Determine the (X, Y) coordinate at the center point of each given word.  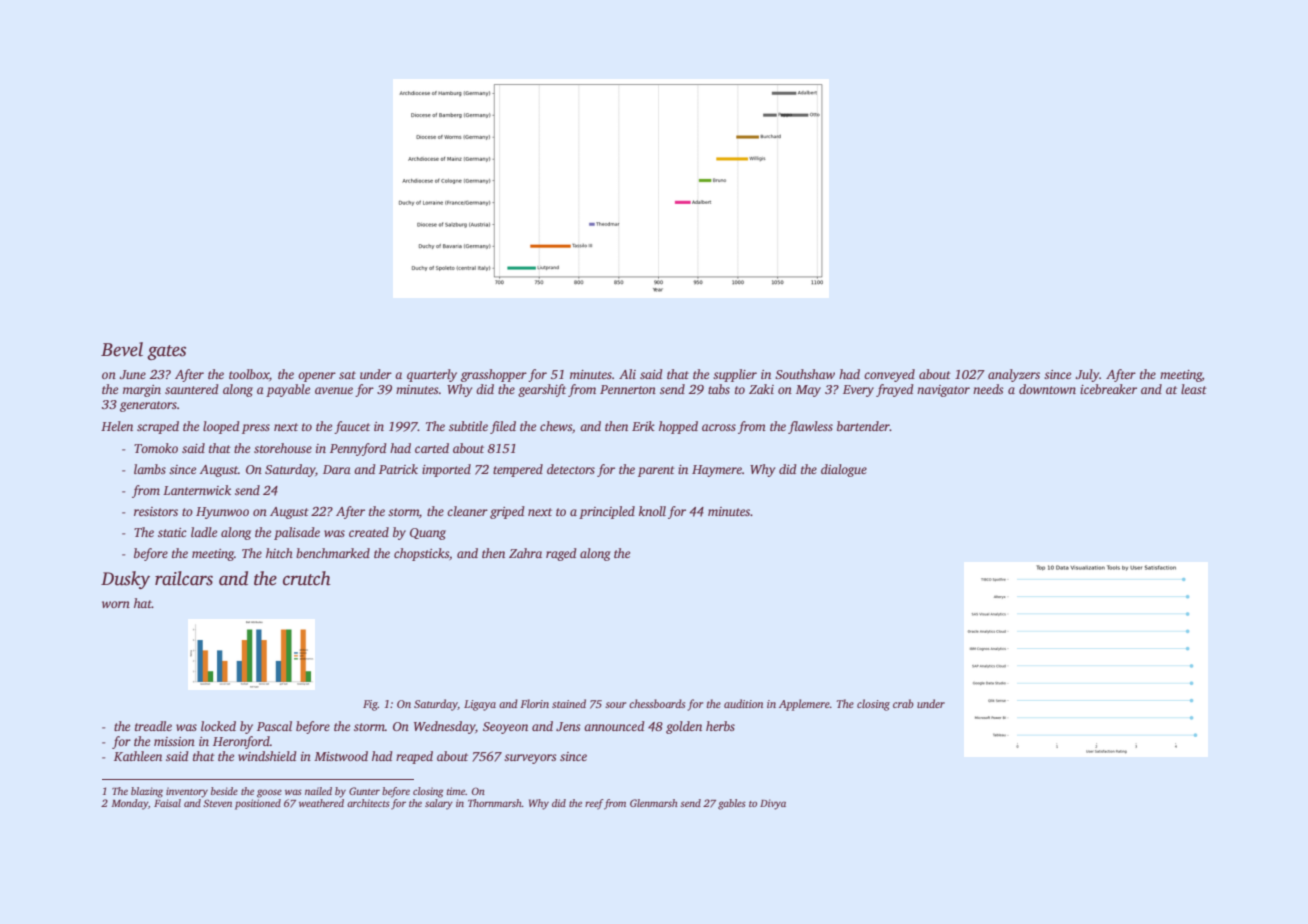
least (1194, 389)
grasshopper (494, 375)
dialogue (844, 470)
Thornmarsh (495, 803)
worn (116, 604)
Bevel (122, 349)
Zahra (525, 553)
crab (903, 703)
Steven (217, 803)
